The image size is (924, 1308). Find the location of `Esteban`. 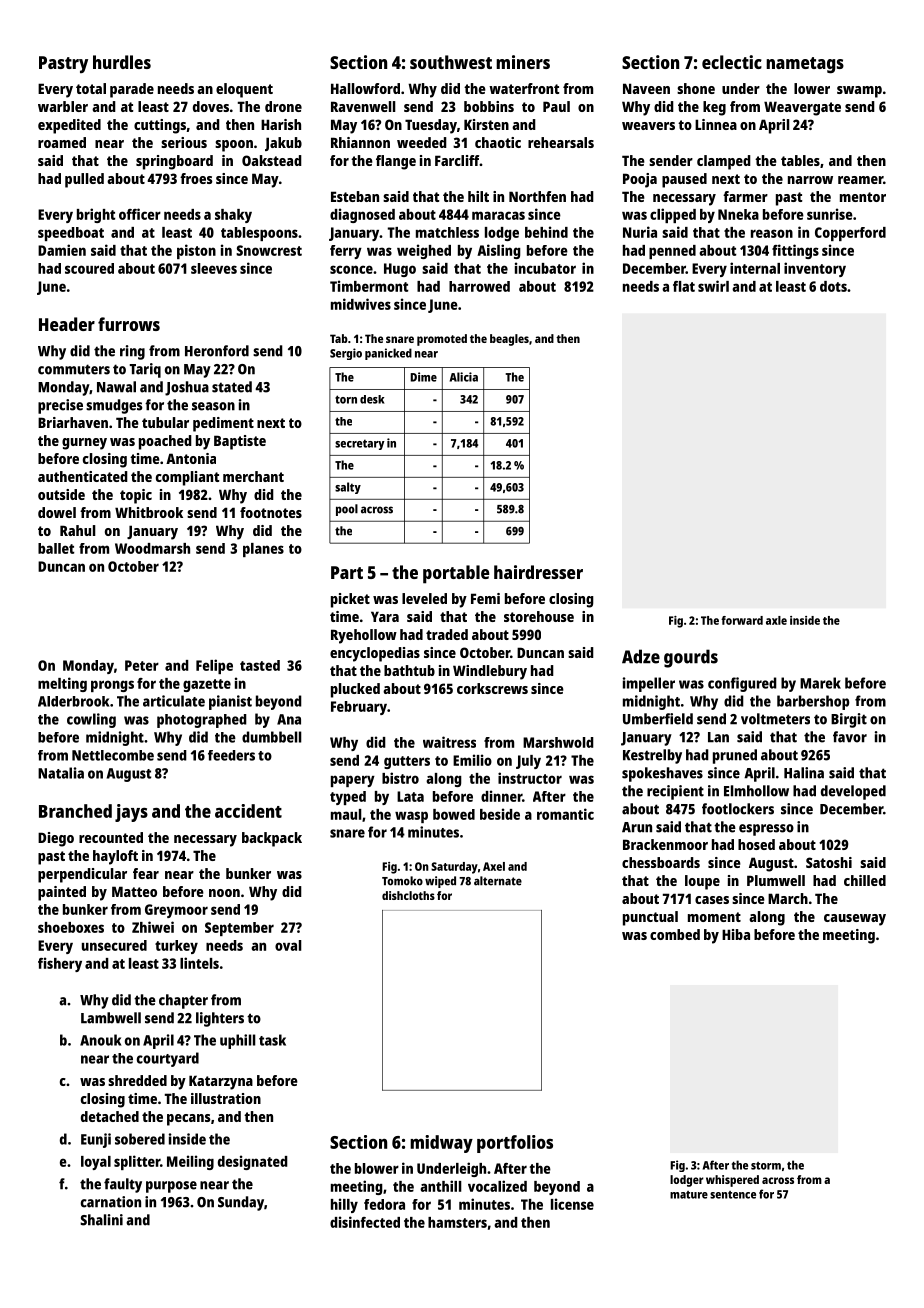

Esteban is located at coordinates (355, 196).
